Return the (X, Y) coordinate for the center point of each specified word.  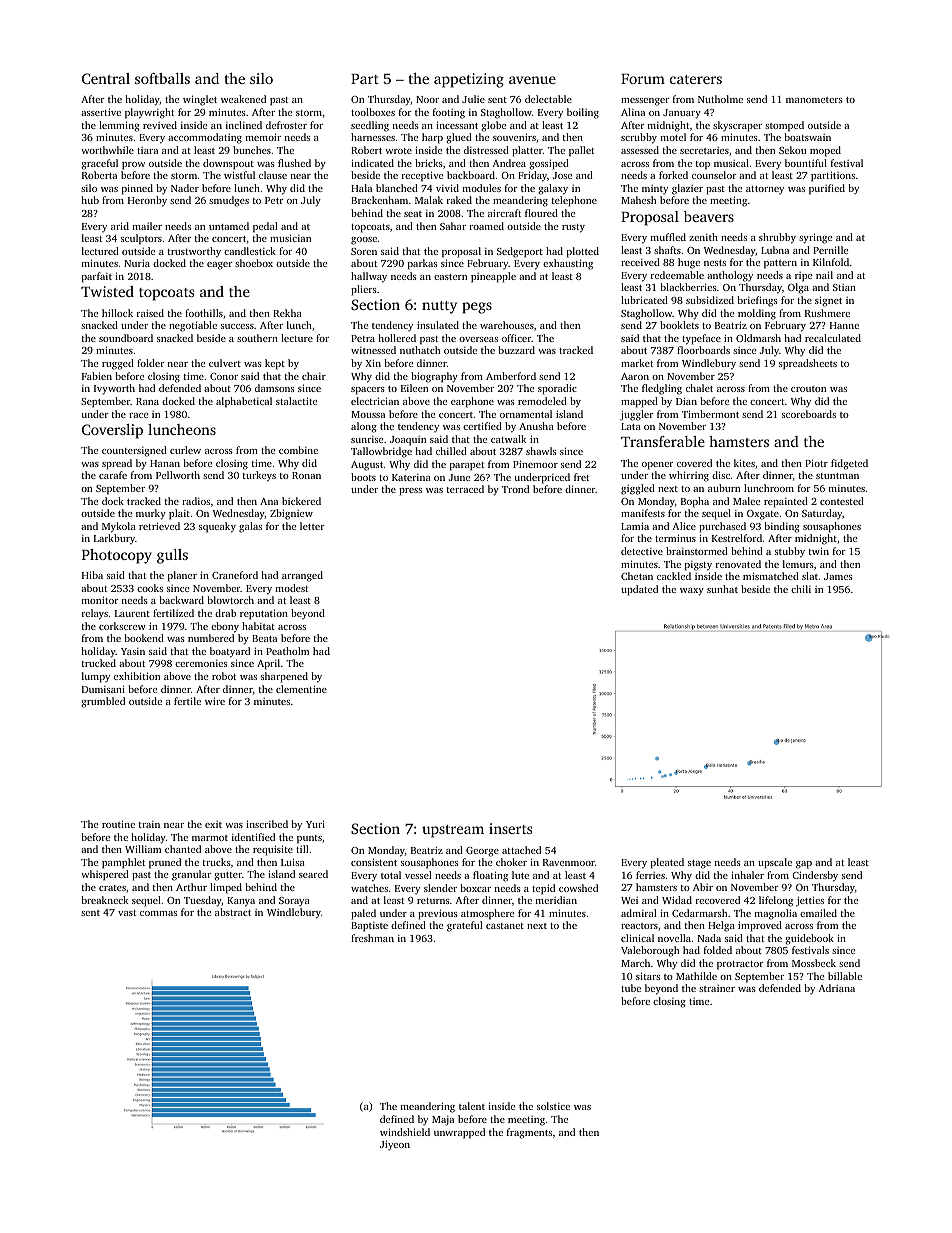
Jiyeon (395, 1145)
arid (120, 226)
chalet (699, 388)
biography (434, 377)
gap (804, 865)
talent (472, 1106)
